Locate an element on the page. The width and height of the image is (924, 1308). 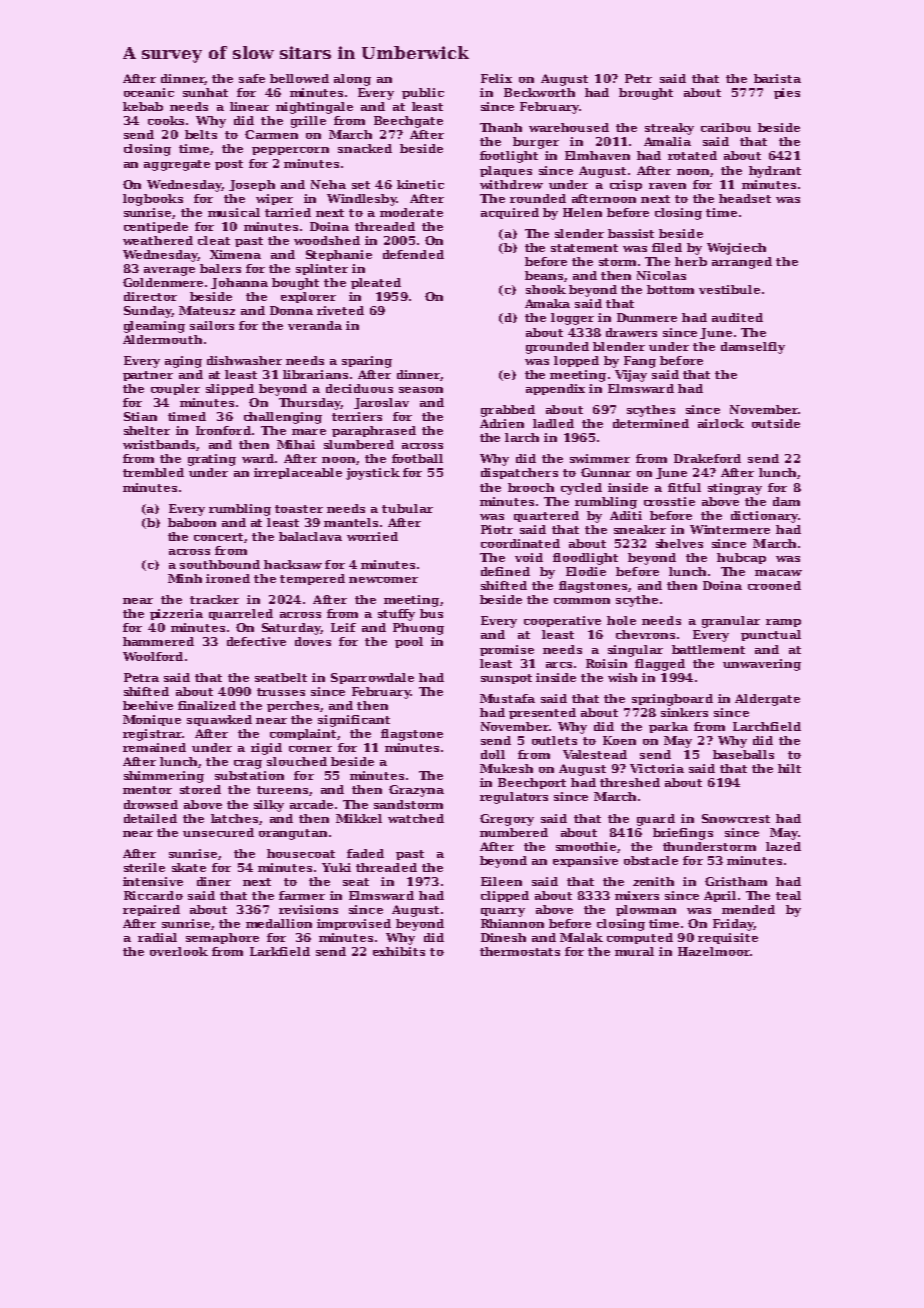
swimmer is located at coordinates (600, 458).
